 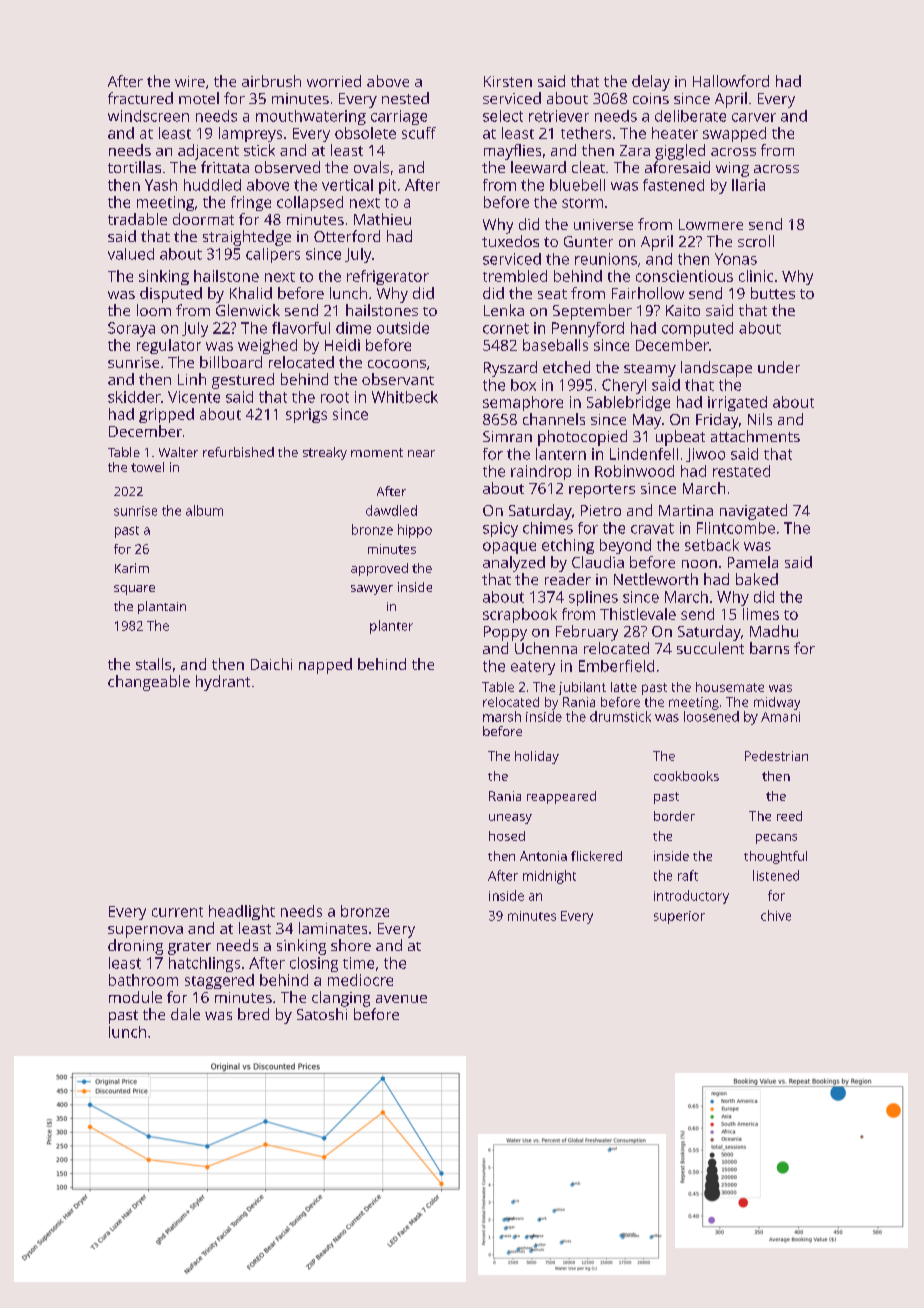 I want to click on module, so click(x=135, y=997).
